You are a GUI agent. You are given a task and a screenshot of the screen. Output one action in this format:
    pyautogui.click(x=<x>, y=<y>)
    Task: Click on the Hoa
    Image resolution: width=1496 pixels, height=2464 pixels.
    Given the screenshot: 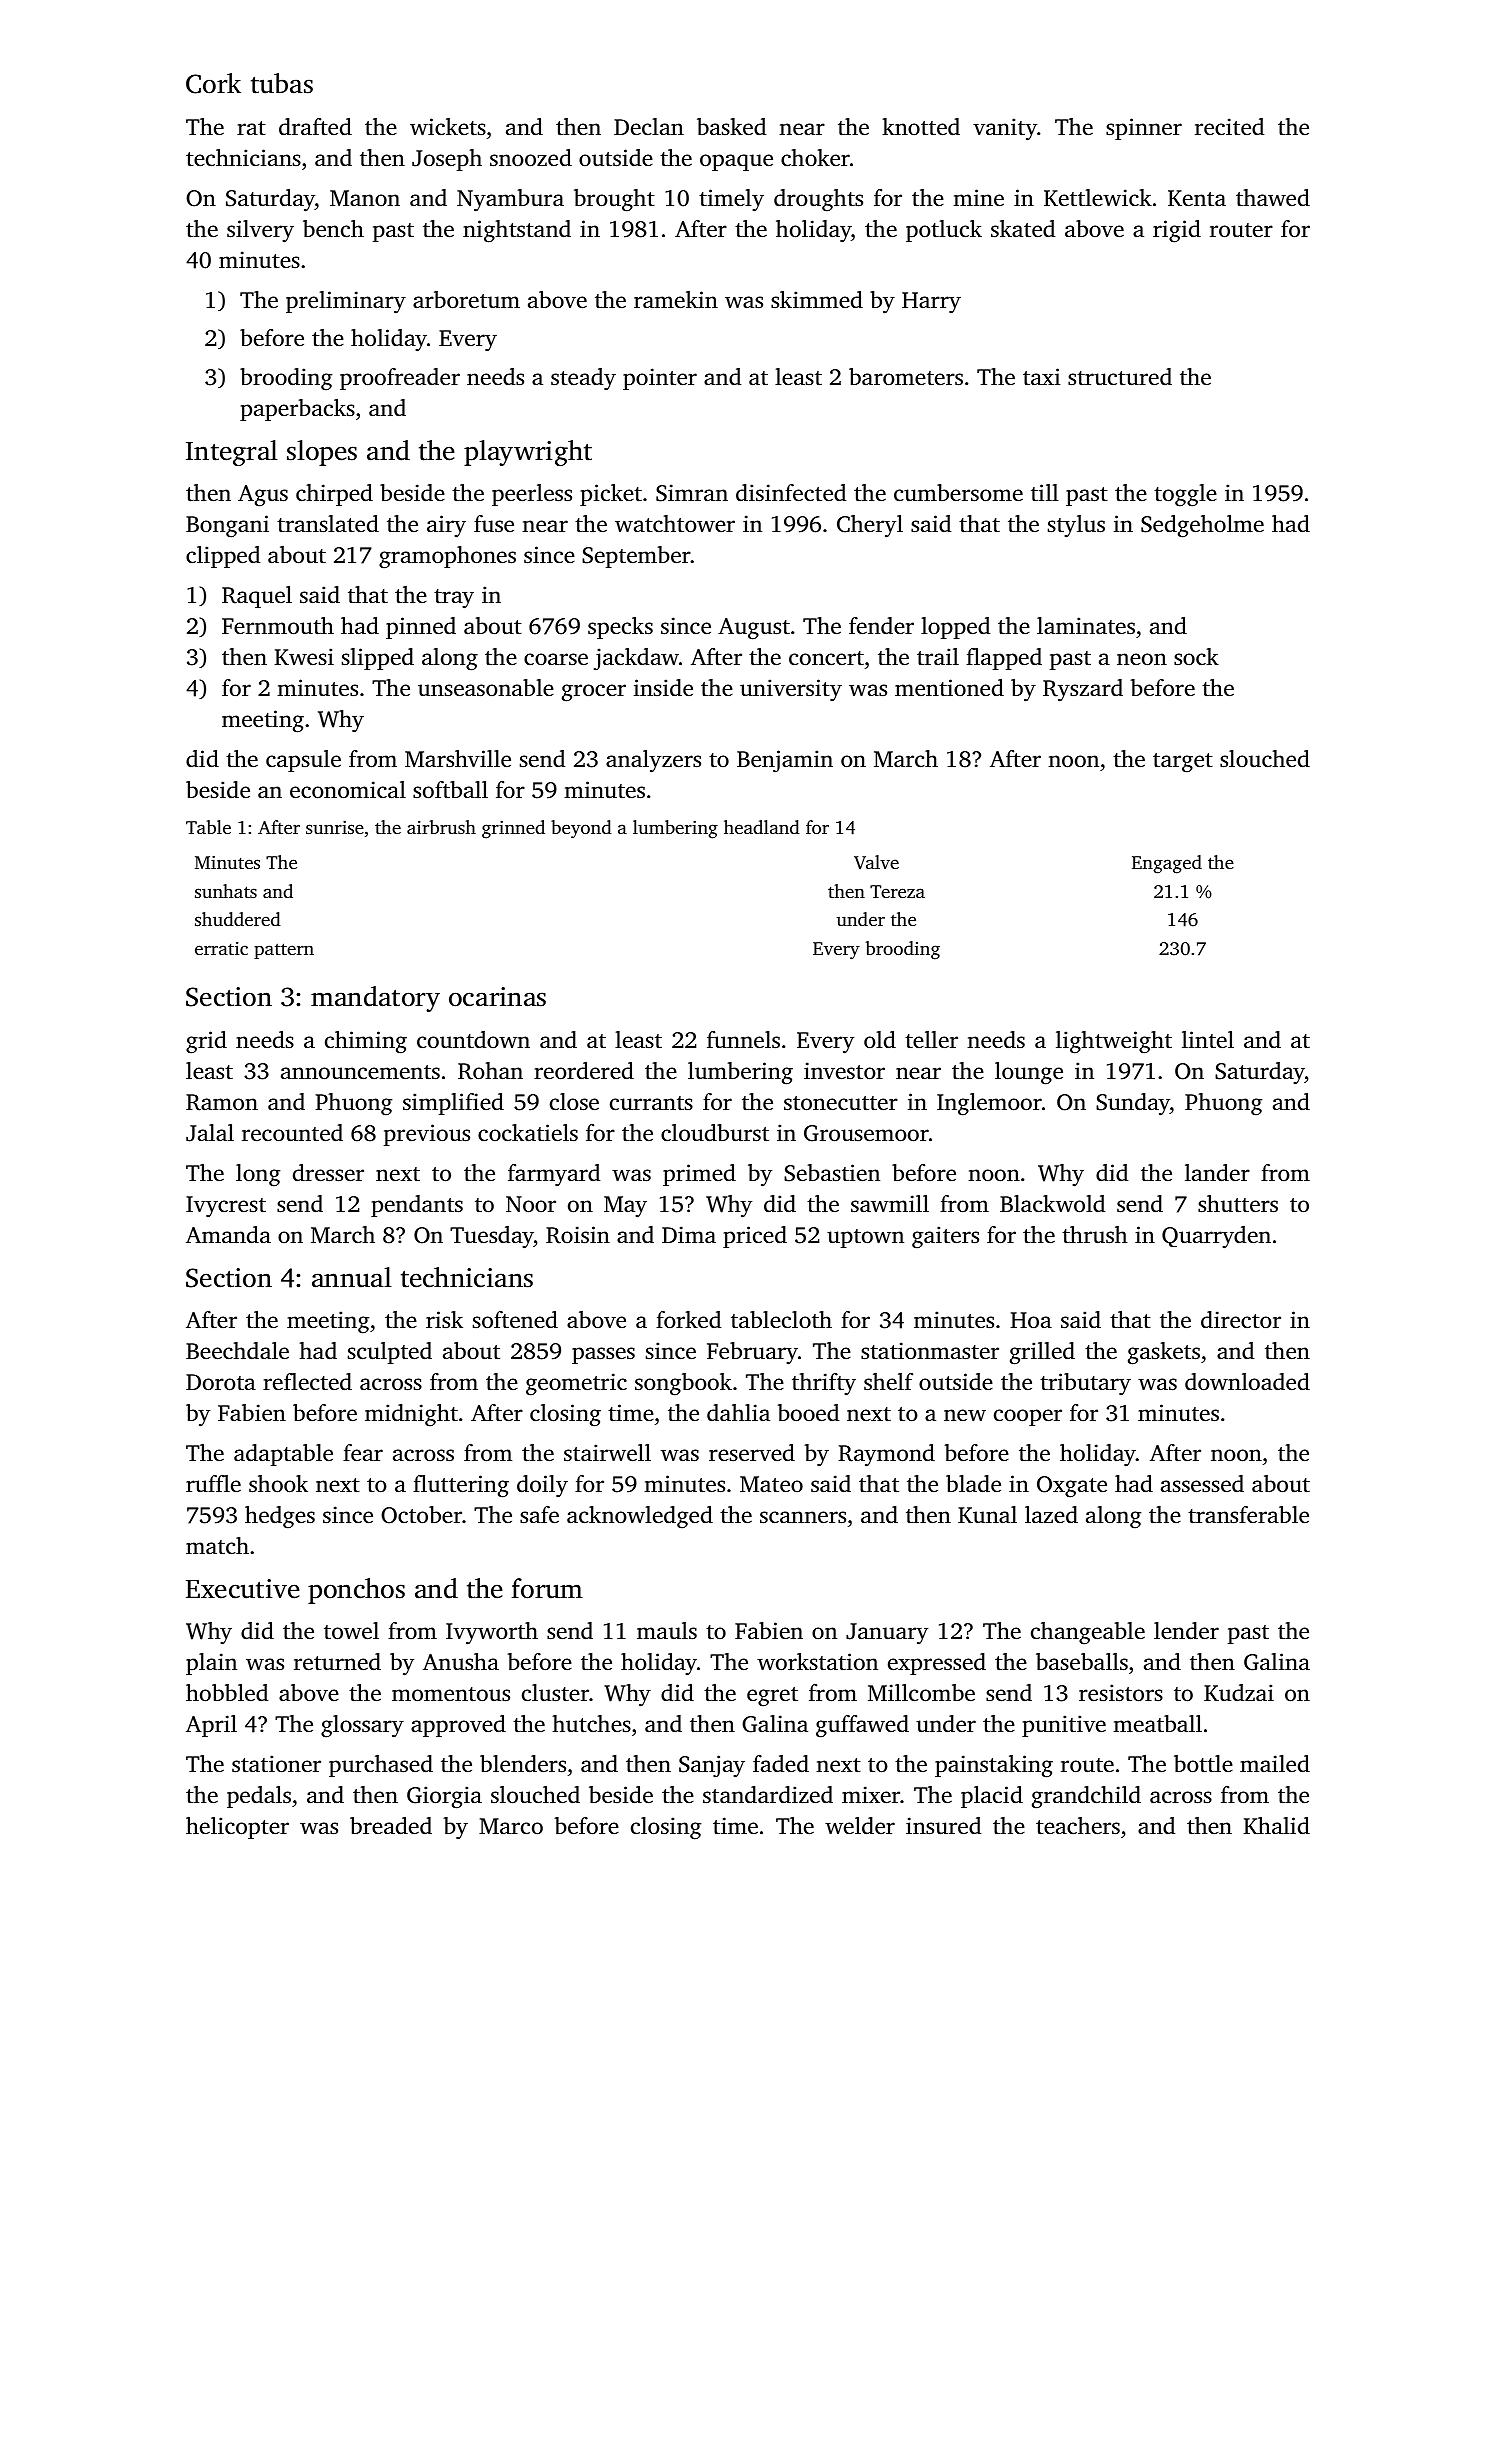 What is the action you would take?
    pyautogui.click(x=1031, y=1320)
